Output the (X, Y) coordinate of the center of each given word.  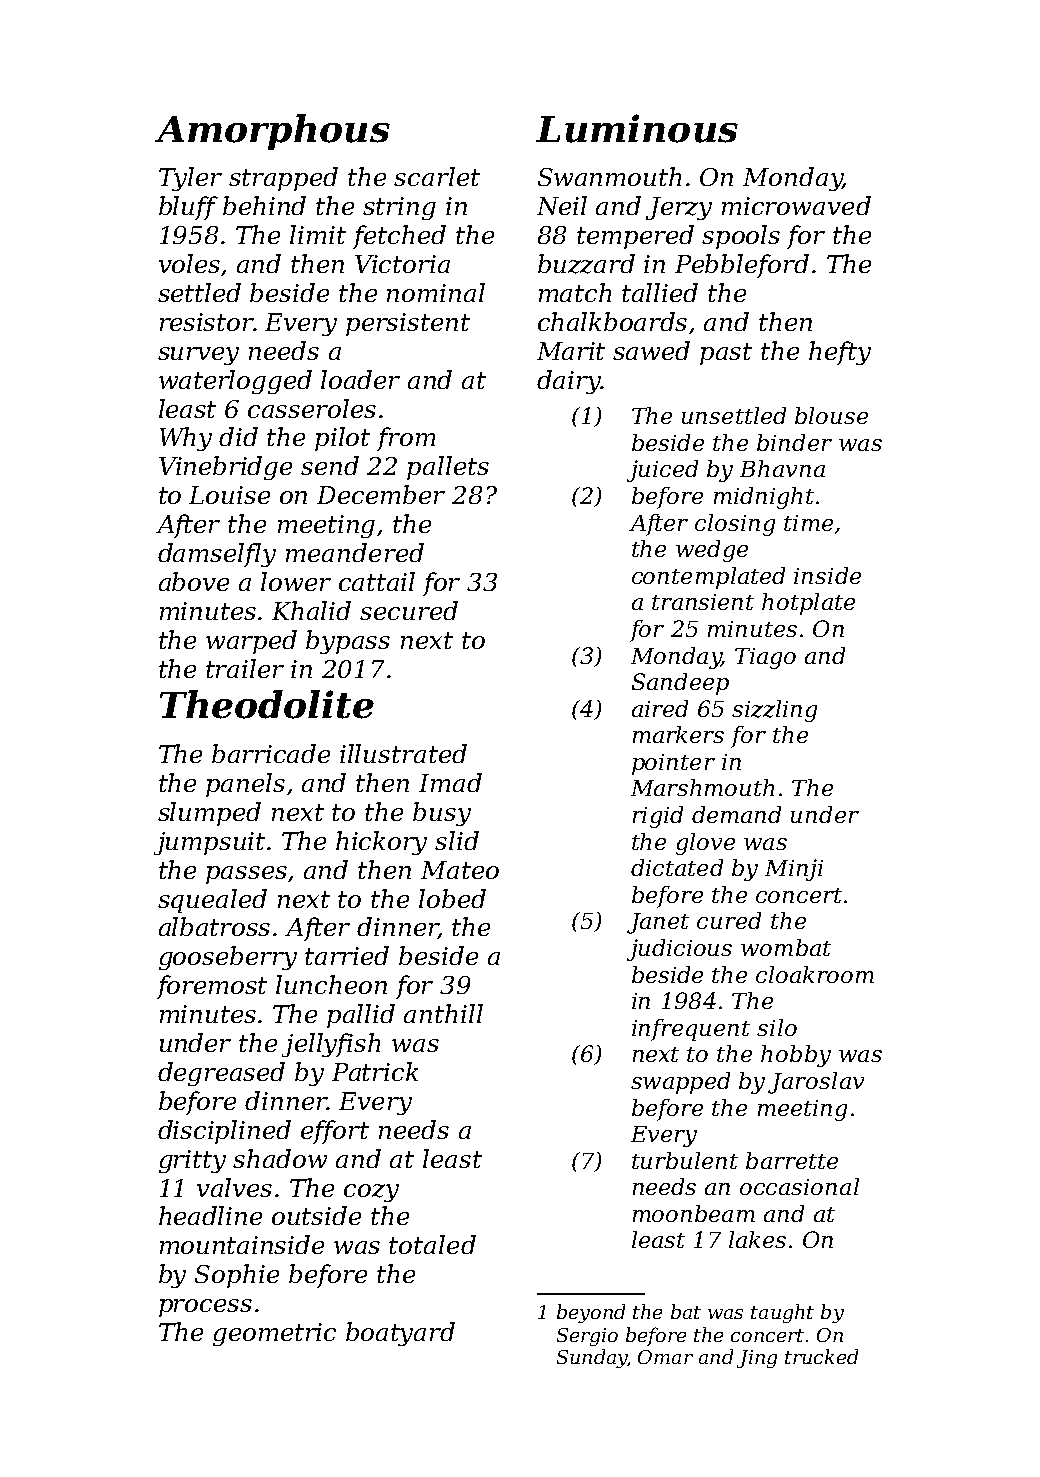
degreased (221, 1074)
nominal (436, 292)
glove (705, 844)
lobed (452, 898)
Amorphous (272, 132)
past (726, 354)
